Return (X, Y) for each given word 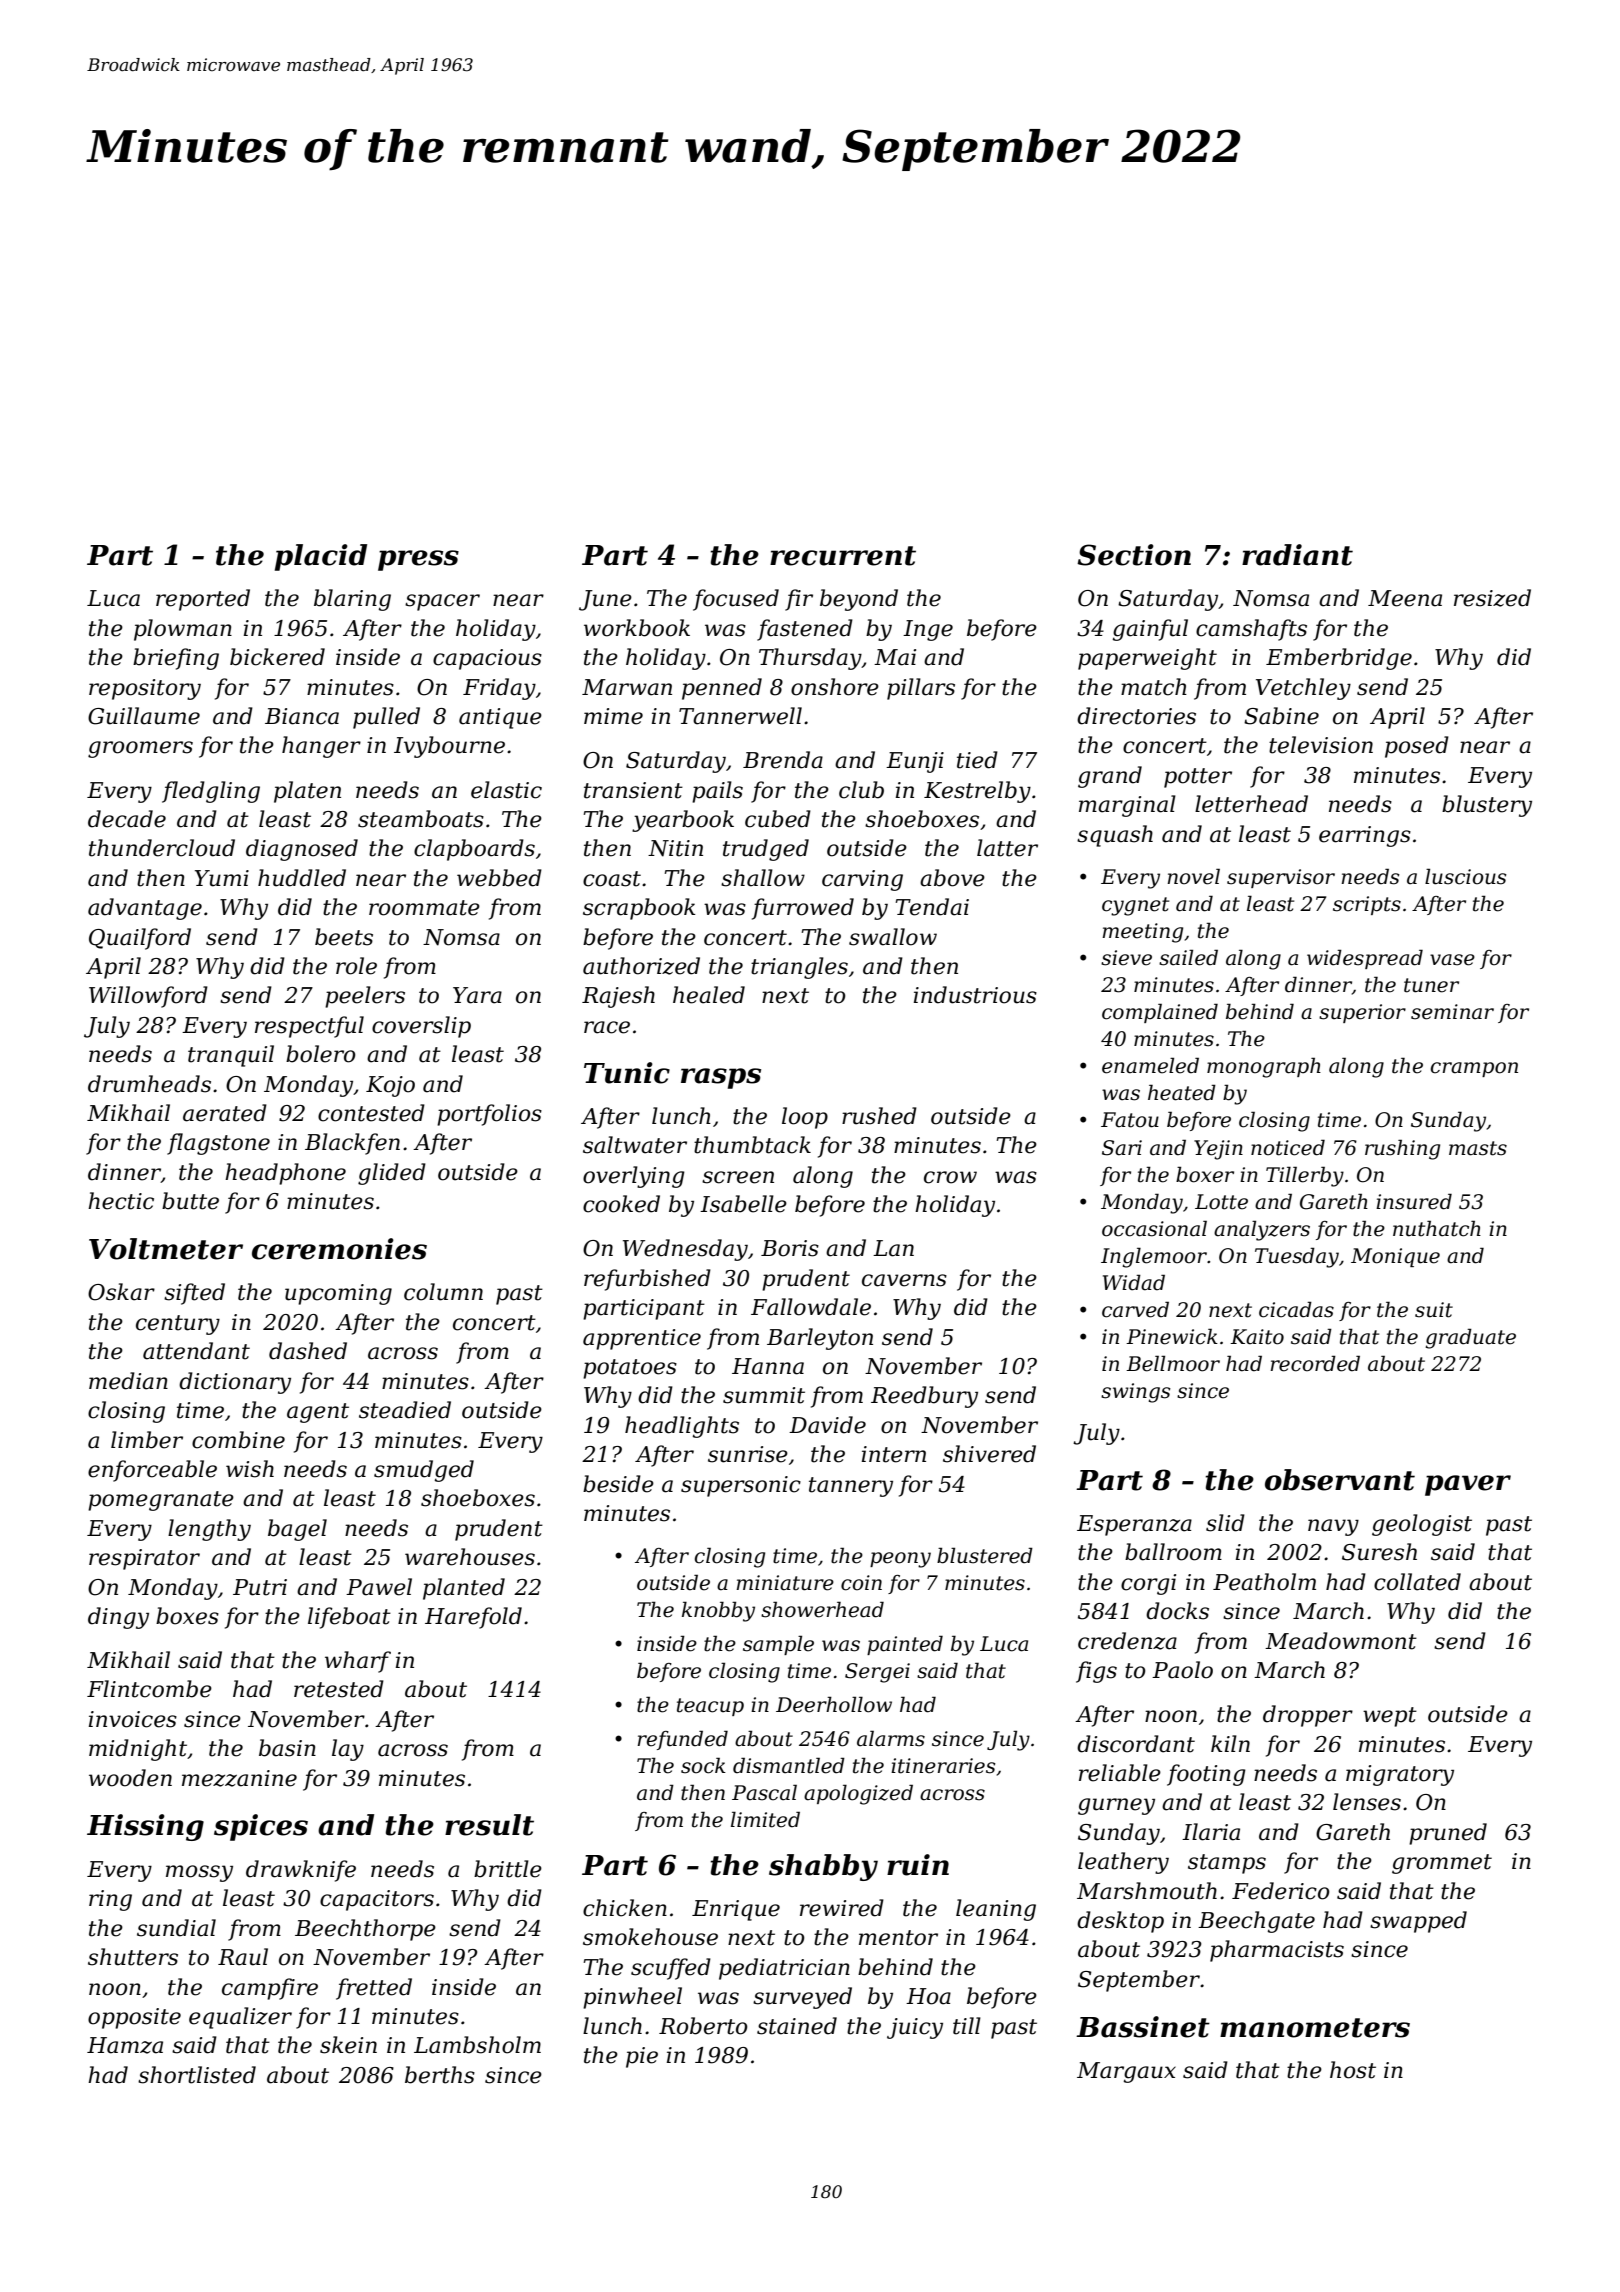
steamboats (421, 819)
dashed (308, 1351)
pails (717, 792)
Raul (243, 1957)
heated (1182, 1092)
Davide (827, 1425)
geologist (1422, 1525)
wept (1390, 1717)
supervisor (1281, 878)
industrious (975, 995)
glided (392, 1174)
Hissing (145, 1827)
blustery (1487, 806)
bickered (277, 657)
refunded (682, 1740)
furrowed (803, 909)
